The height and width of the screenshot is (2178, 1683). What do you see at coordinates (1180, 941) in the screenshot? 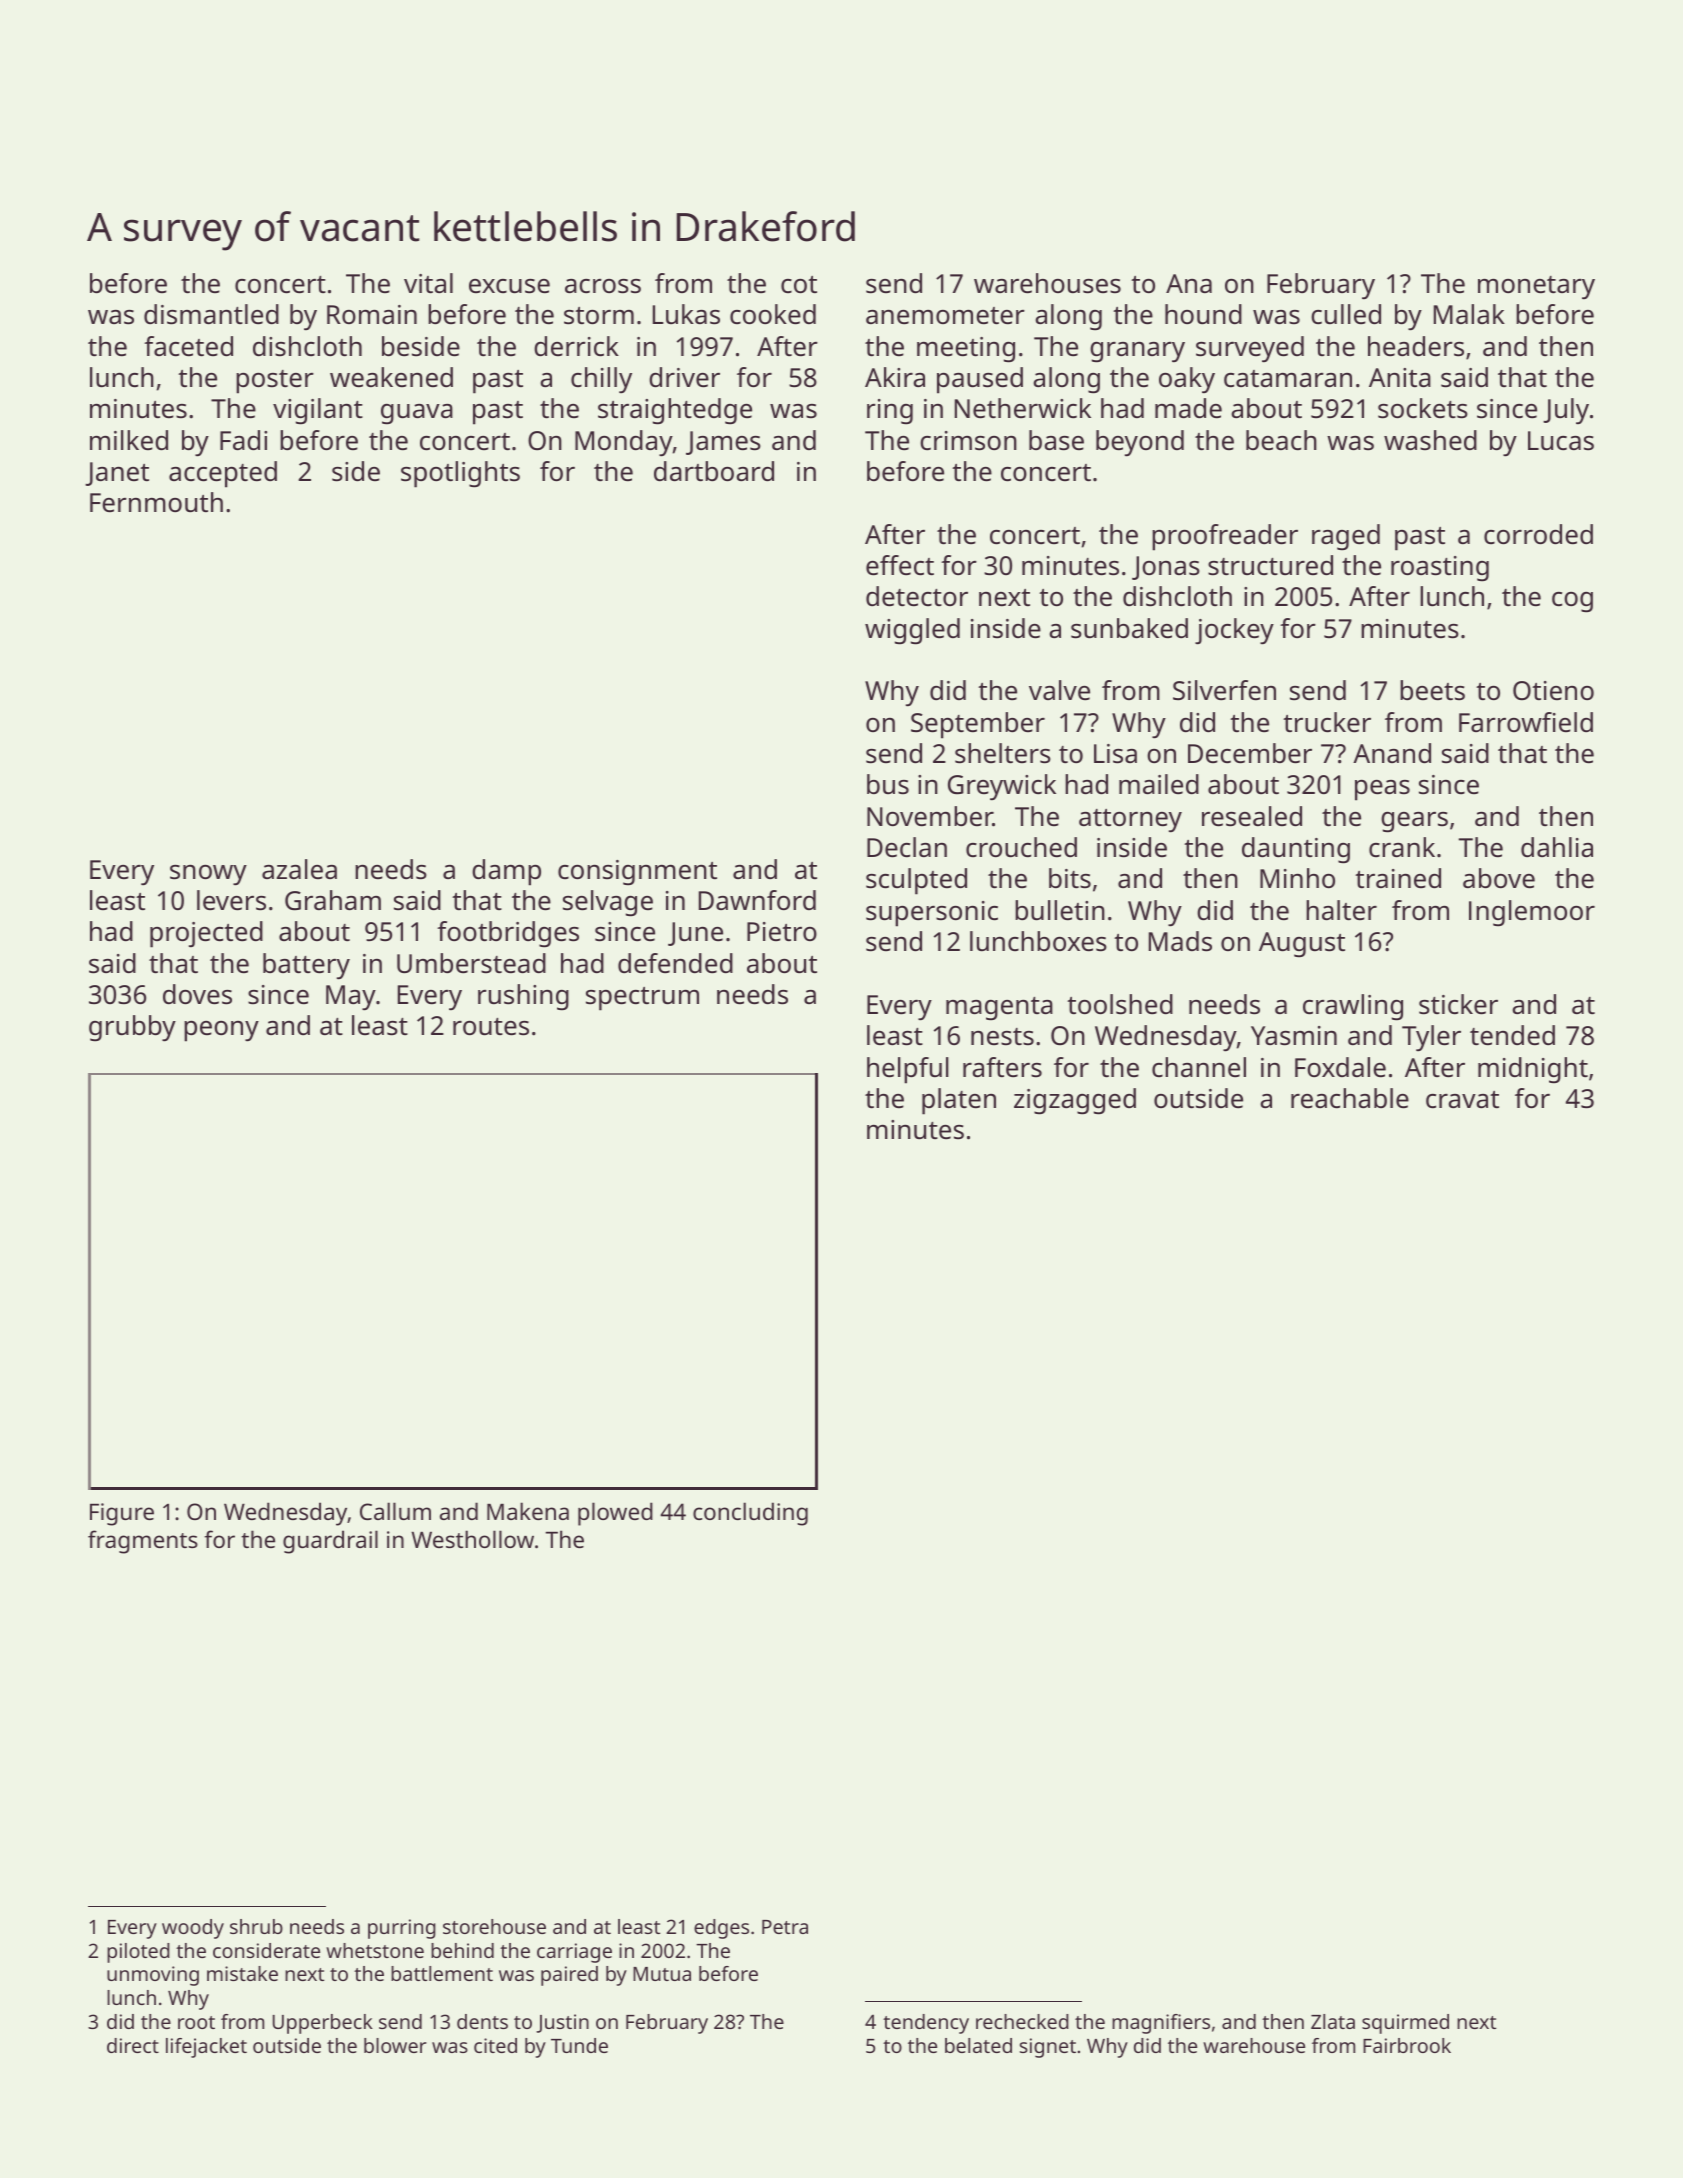
I see `Mads` at bounding box center [1180, 941].
